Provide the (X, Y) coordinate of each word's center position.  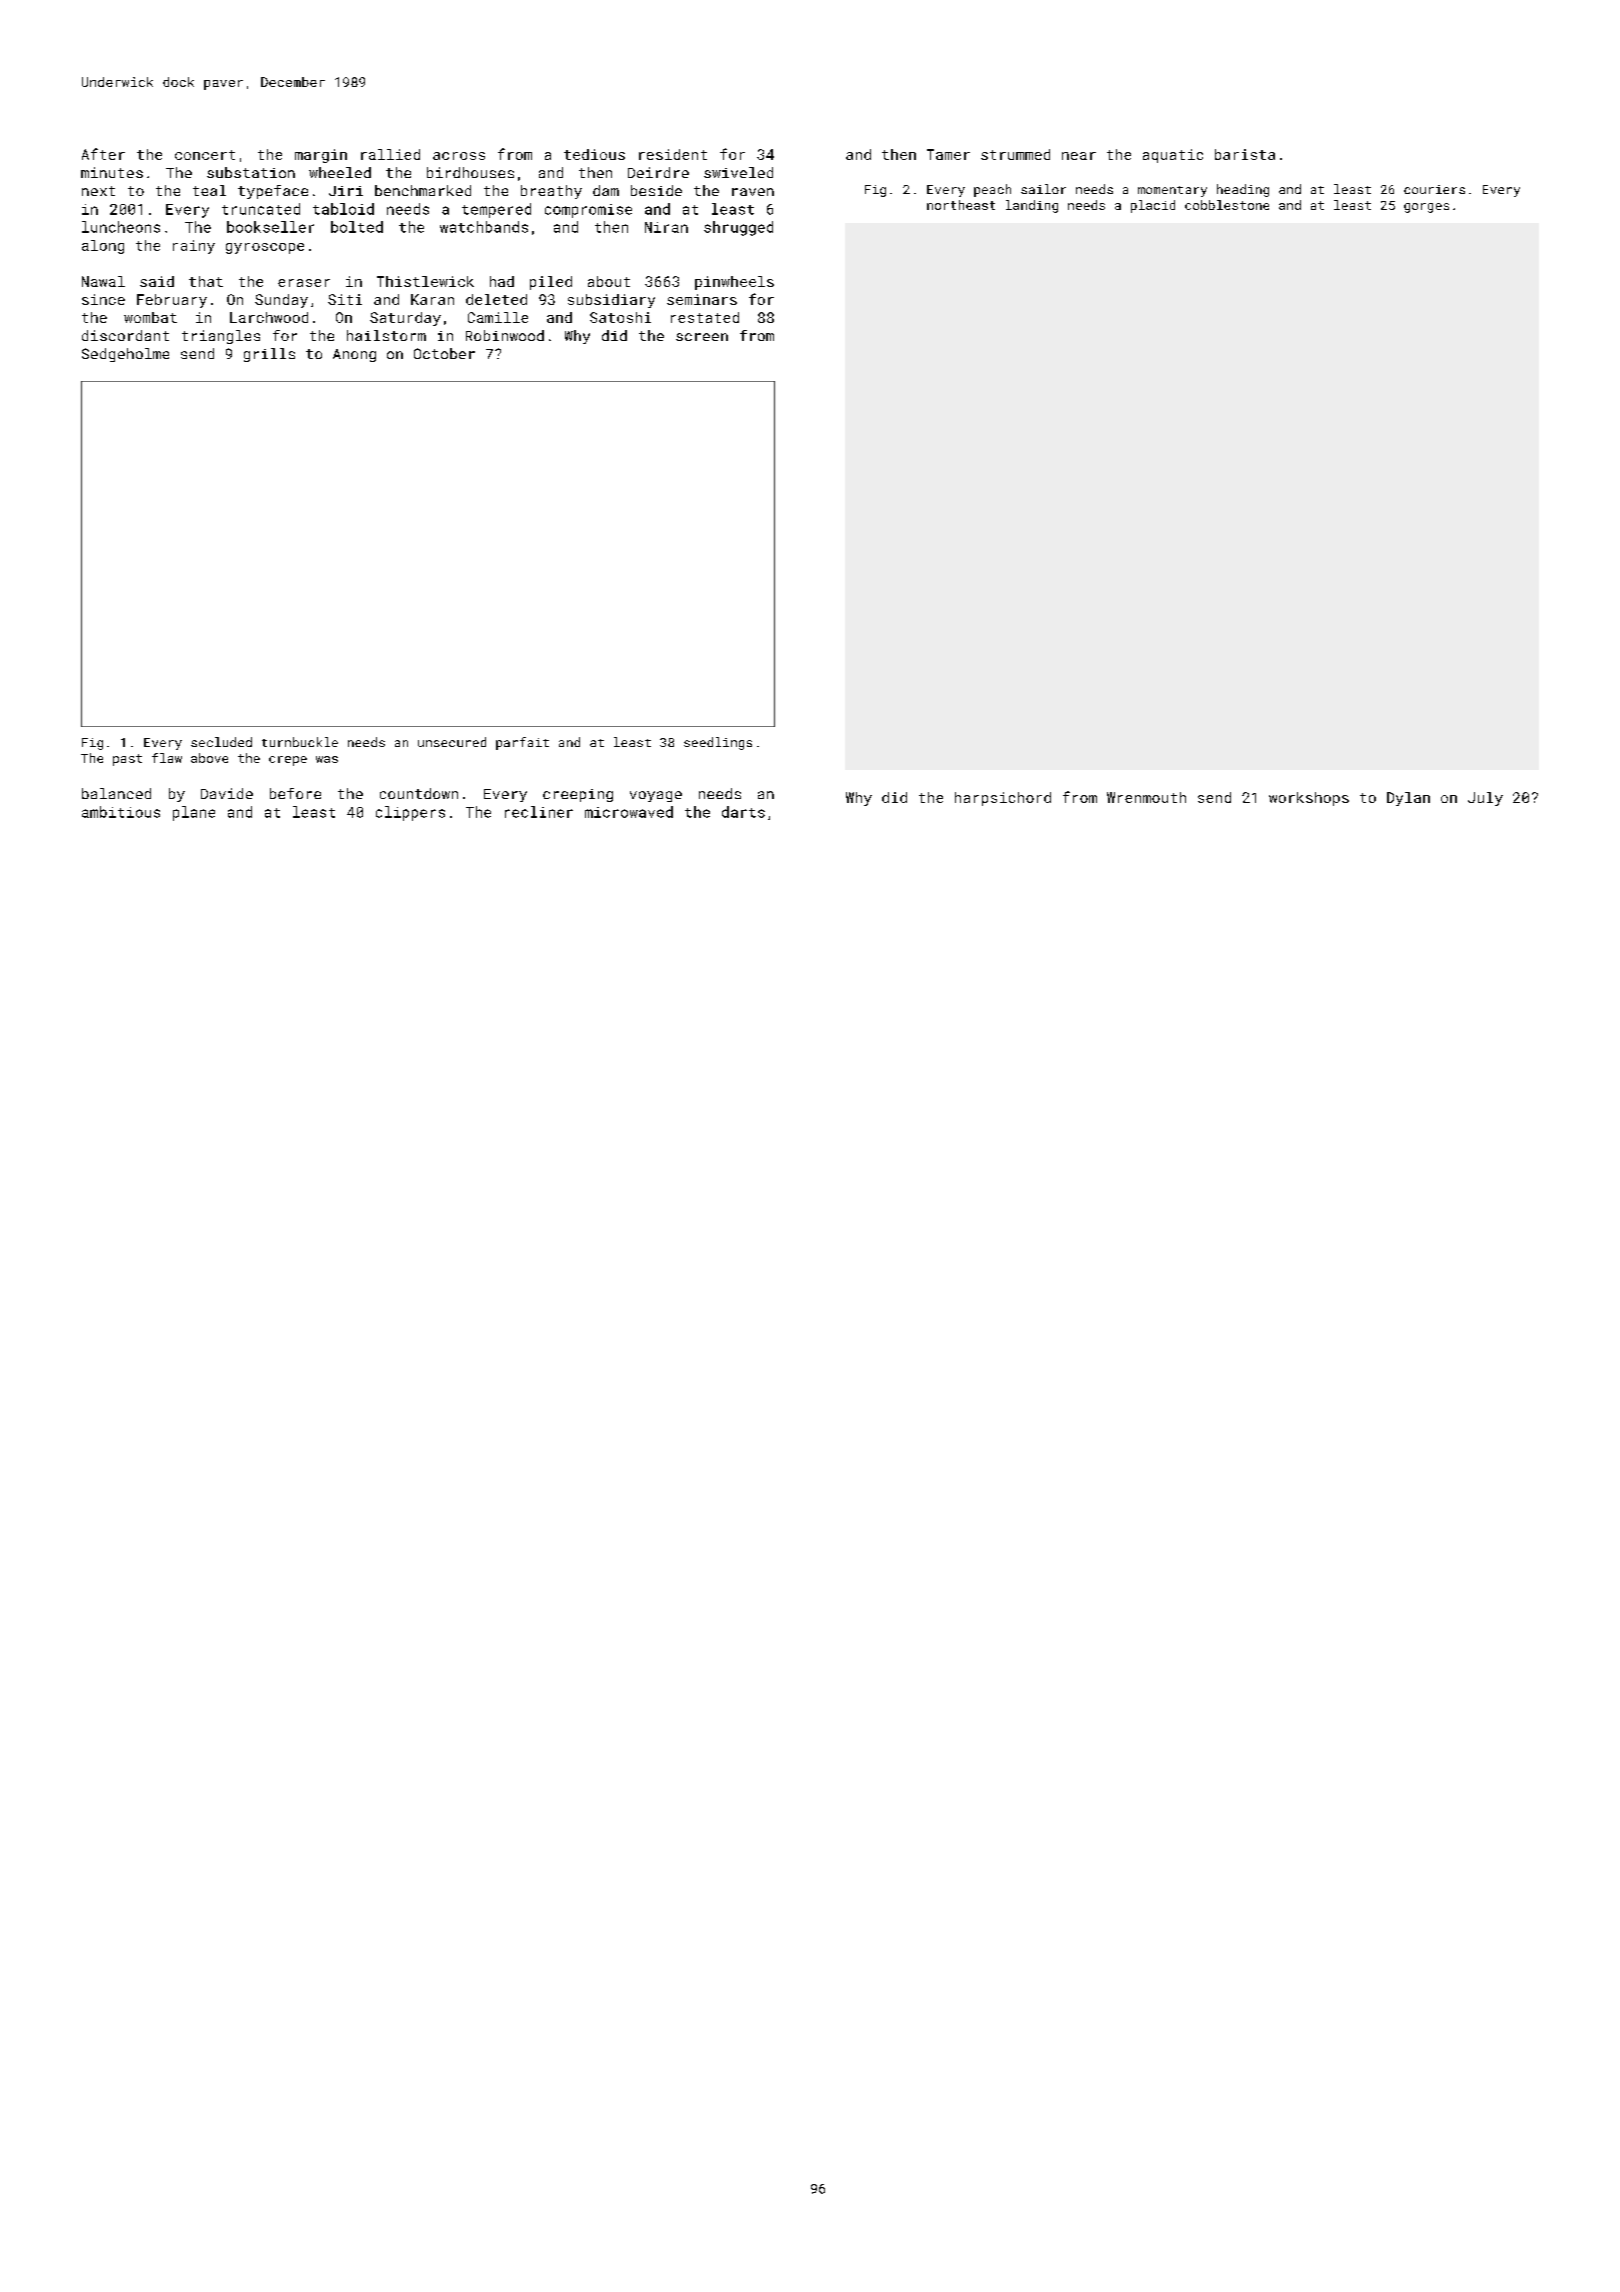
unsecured (452, 742)
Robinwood (505, 335)
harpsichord (1003, 799)
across (459, 156)
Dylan (1408, 799)
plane (194, 813)
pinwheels (734, 283)
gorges (1426, 208)
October (444, 353)
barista (1245, 154)
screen (702, 337)
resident (673, 154)
